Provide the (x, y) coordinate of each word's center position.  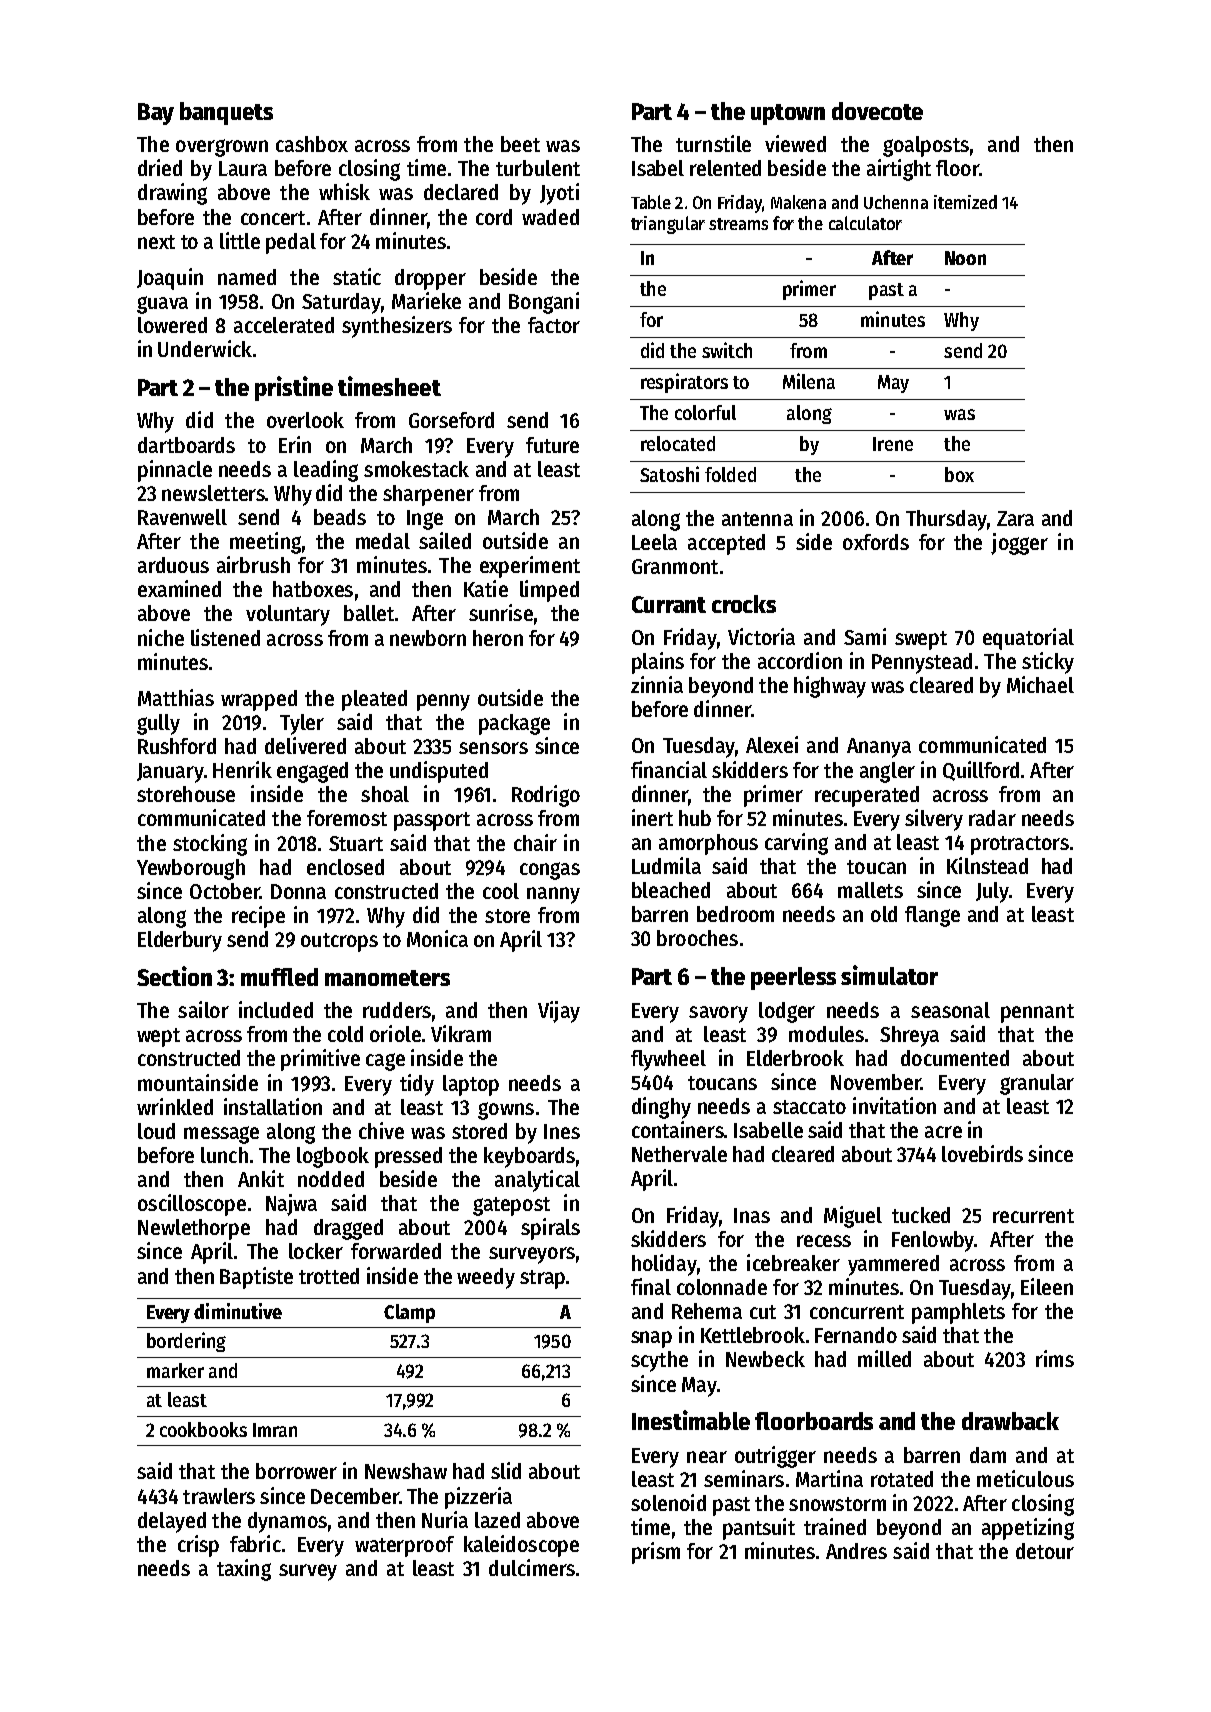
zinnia (657, 684)
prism (656, 1553)
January (170, 773)
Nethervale (679, 1154)
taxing (244, 1570)
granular (1037, 1084)
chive (381, 1130)
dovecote (877, 111)
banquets (226, 113)
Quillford (981, 771)
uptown (788, 114)
